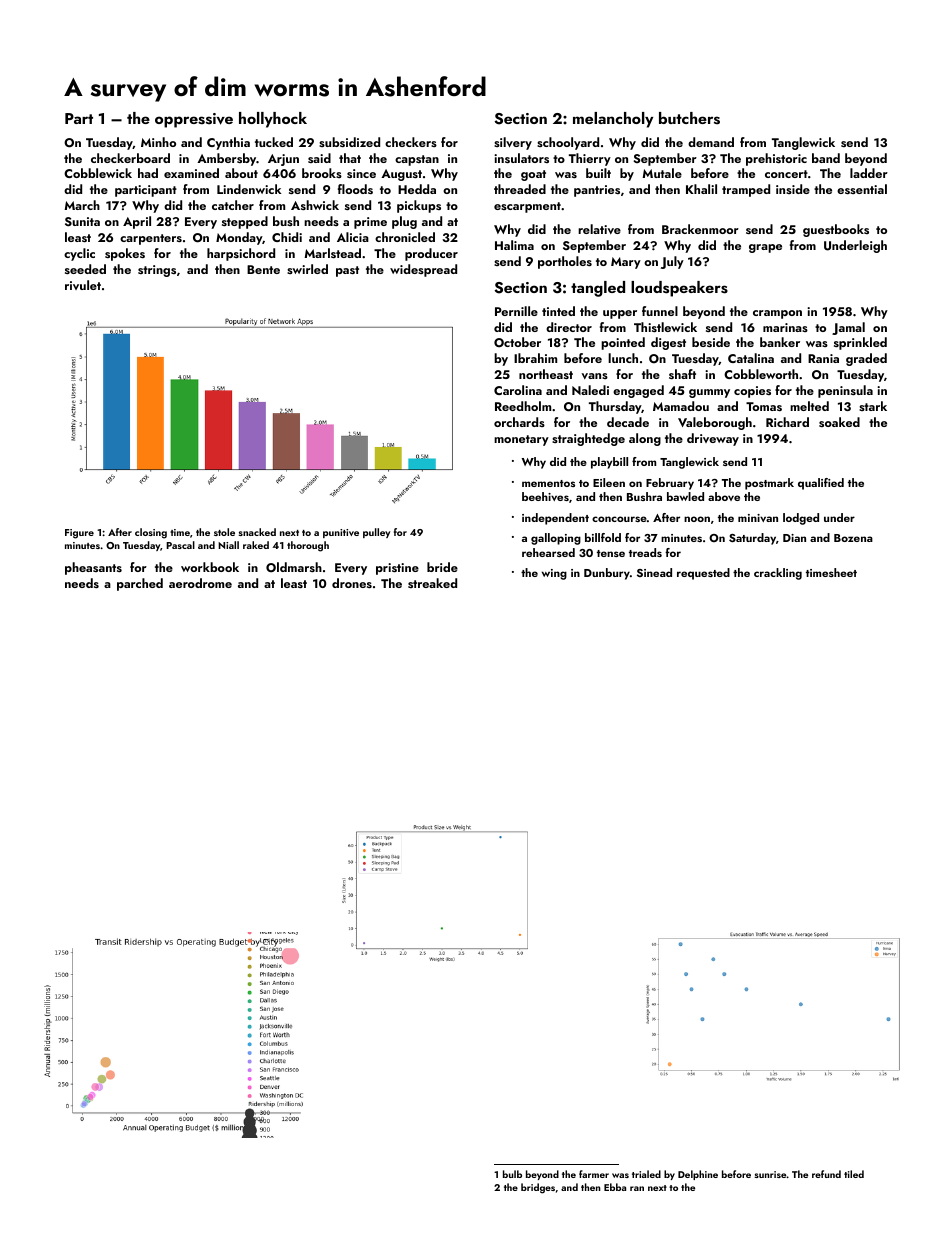 The image size is (952, 1233). What do you see at coordinates (679, 289) in the screenshot?
I see `loudspeakers` at bounding box center [679, 289].
